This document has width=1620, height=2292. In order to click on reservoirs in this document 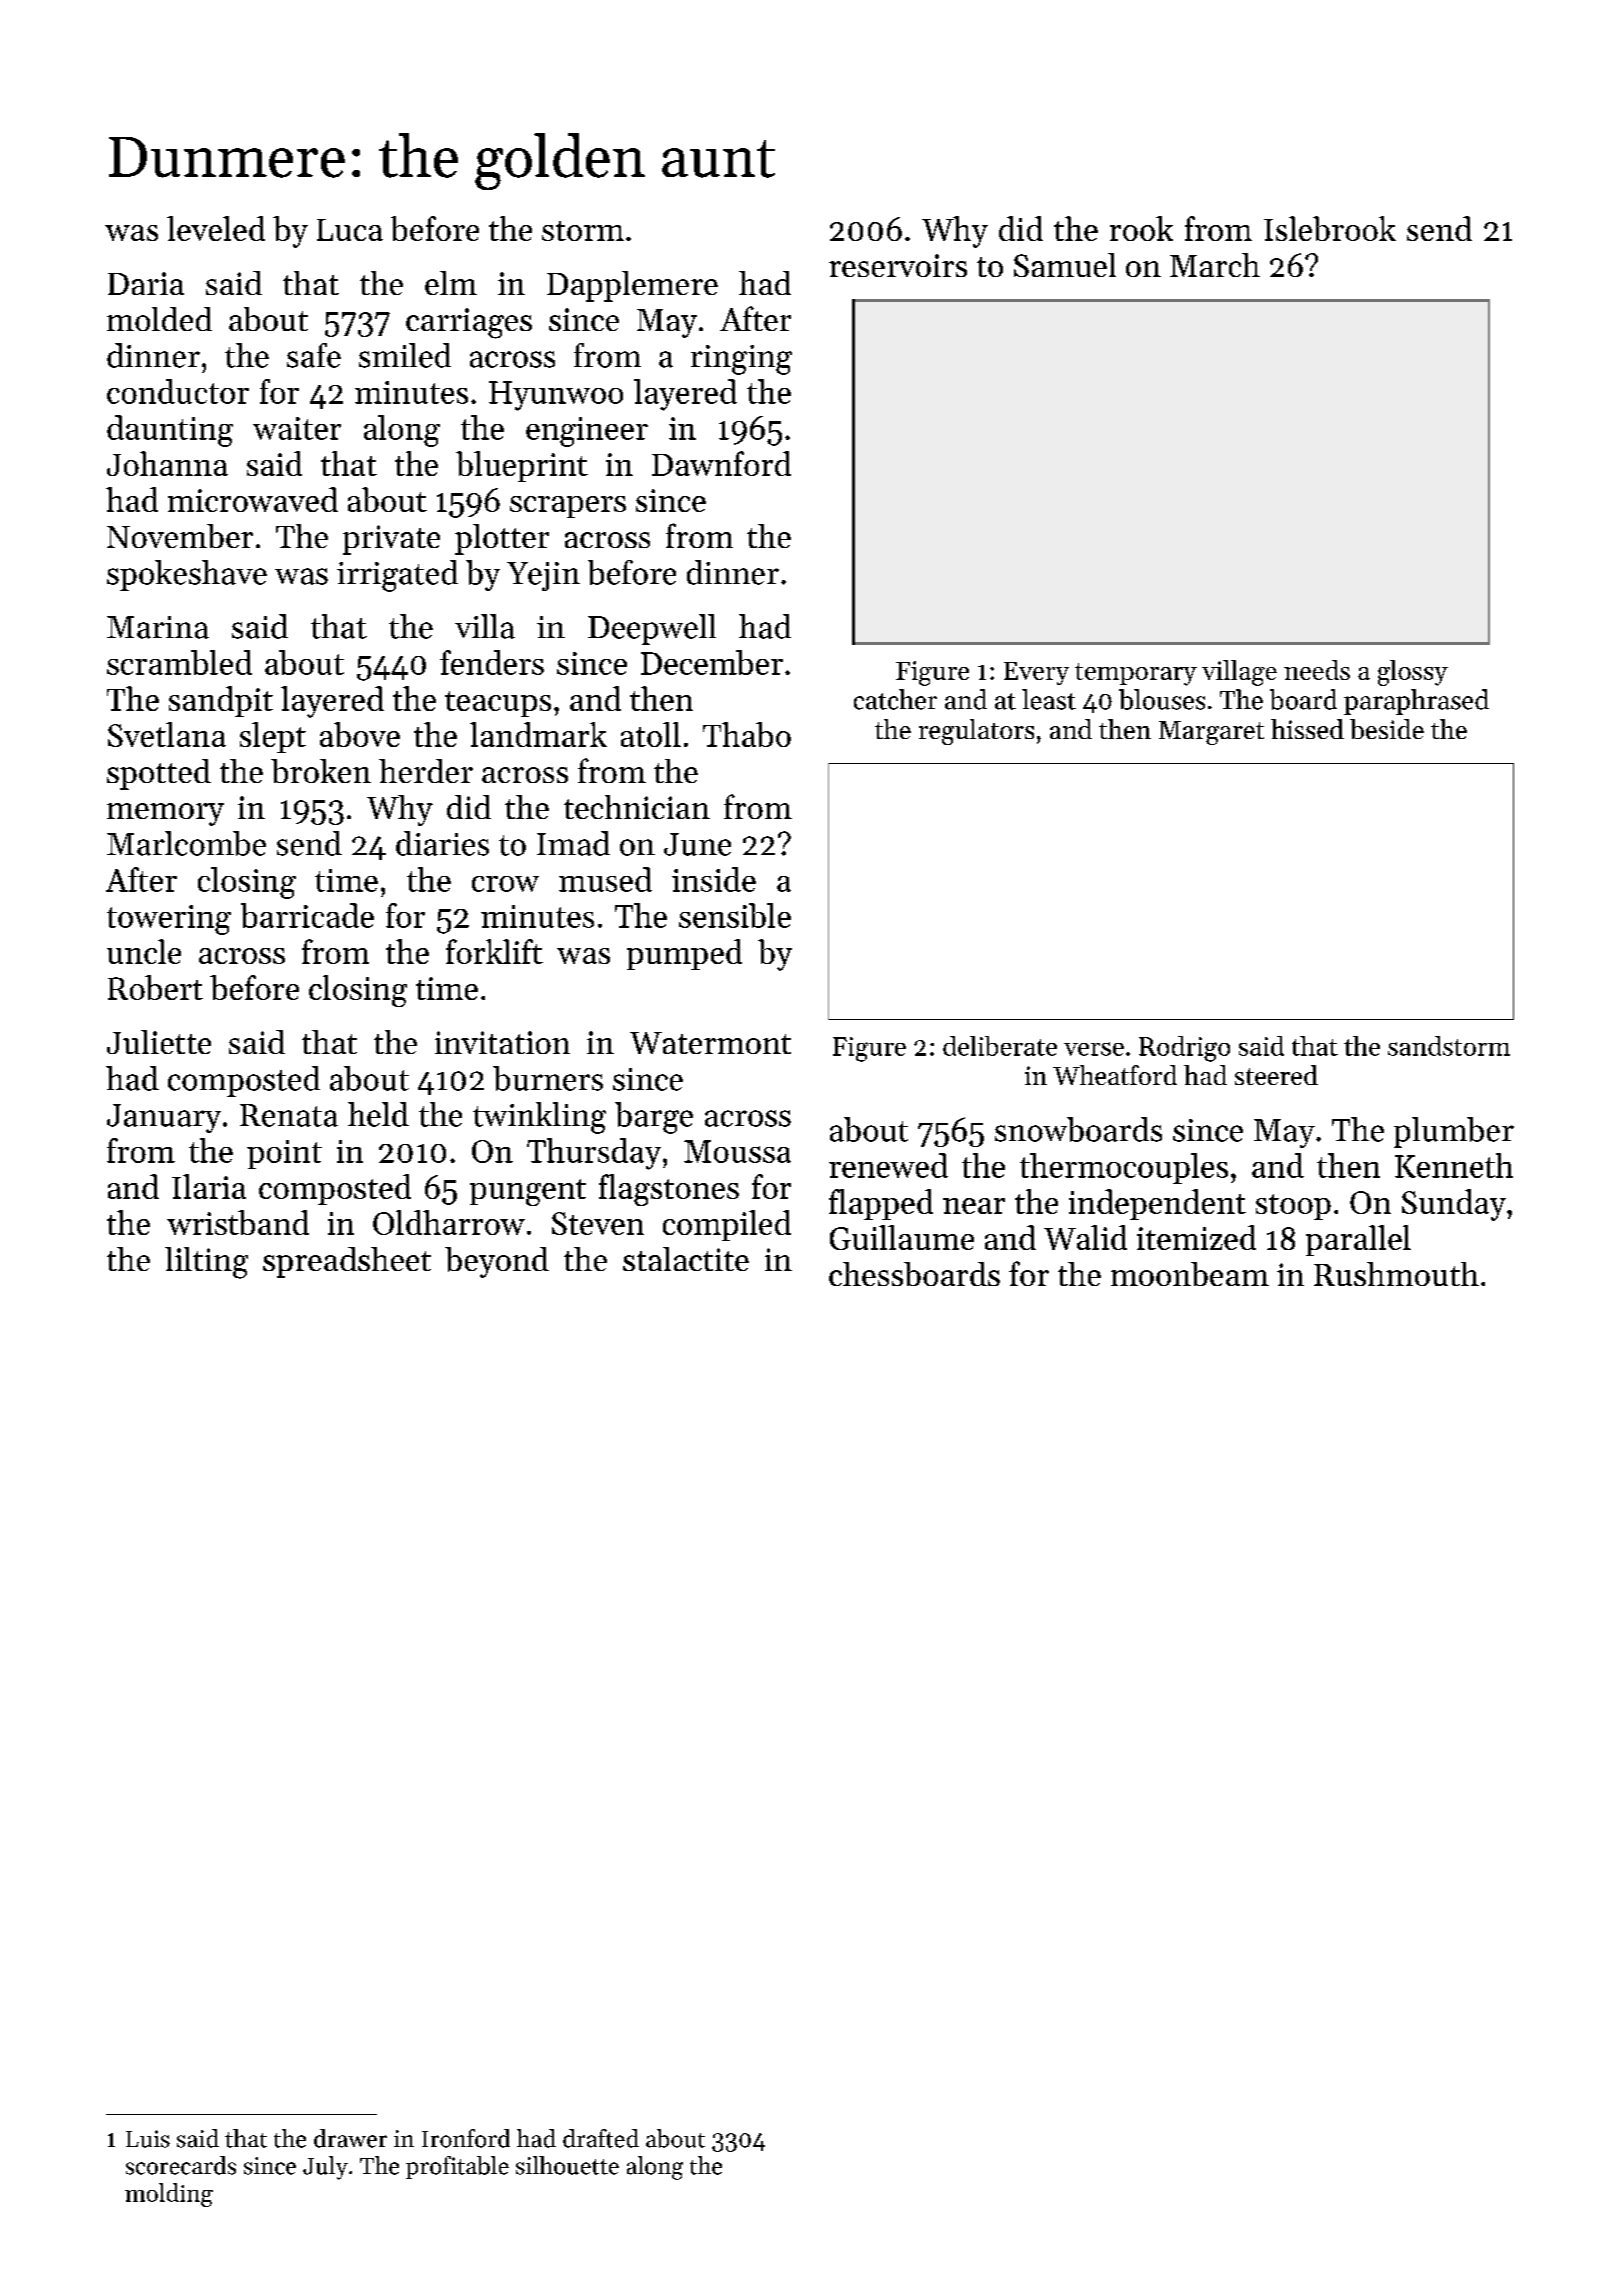, I will do `click(898, 265)`.
